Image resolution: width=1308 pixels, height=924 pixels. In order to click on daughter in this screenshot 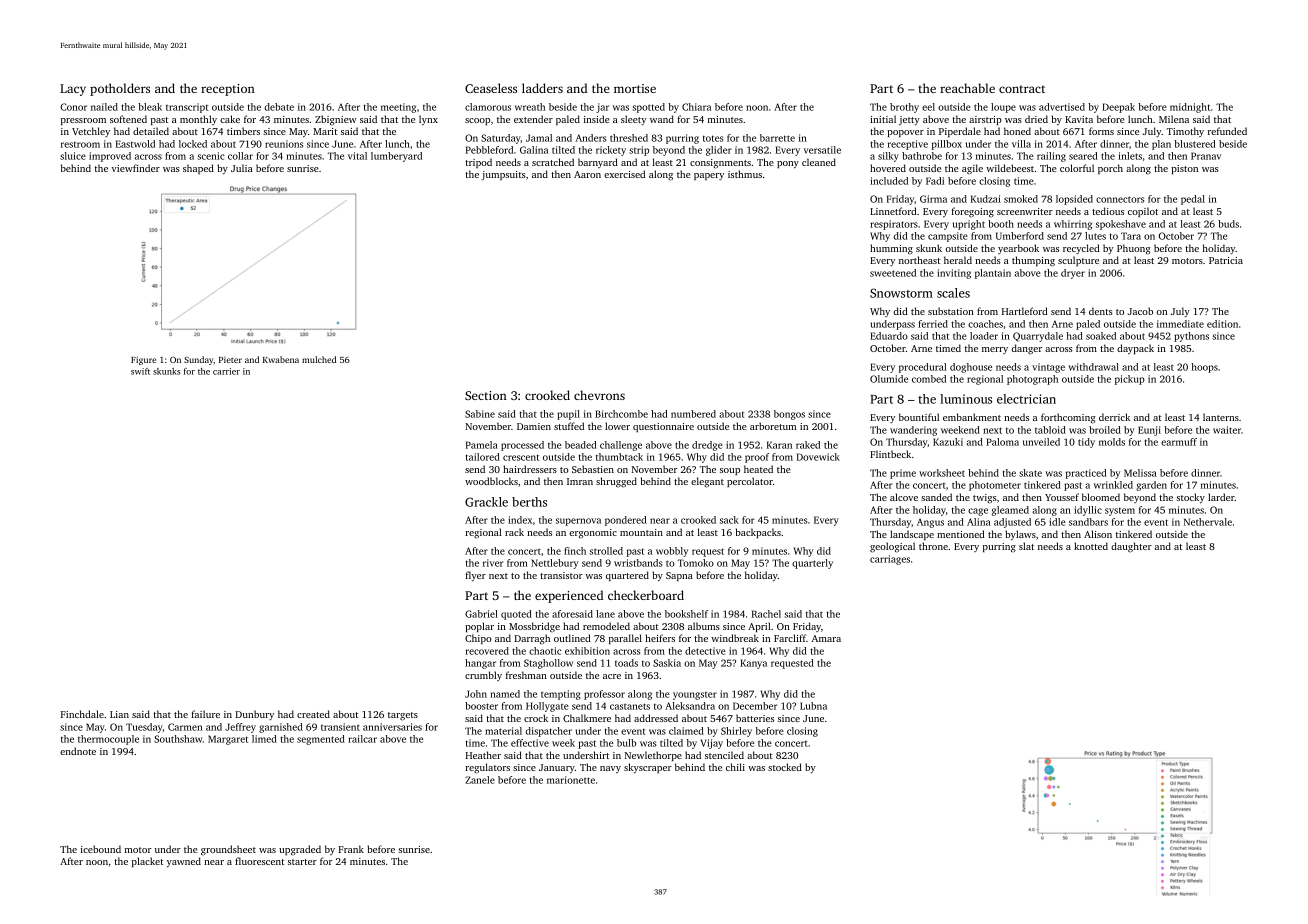, I will do `click(1131, 547)`.
